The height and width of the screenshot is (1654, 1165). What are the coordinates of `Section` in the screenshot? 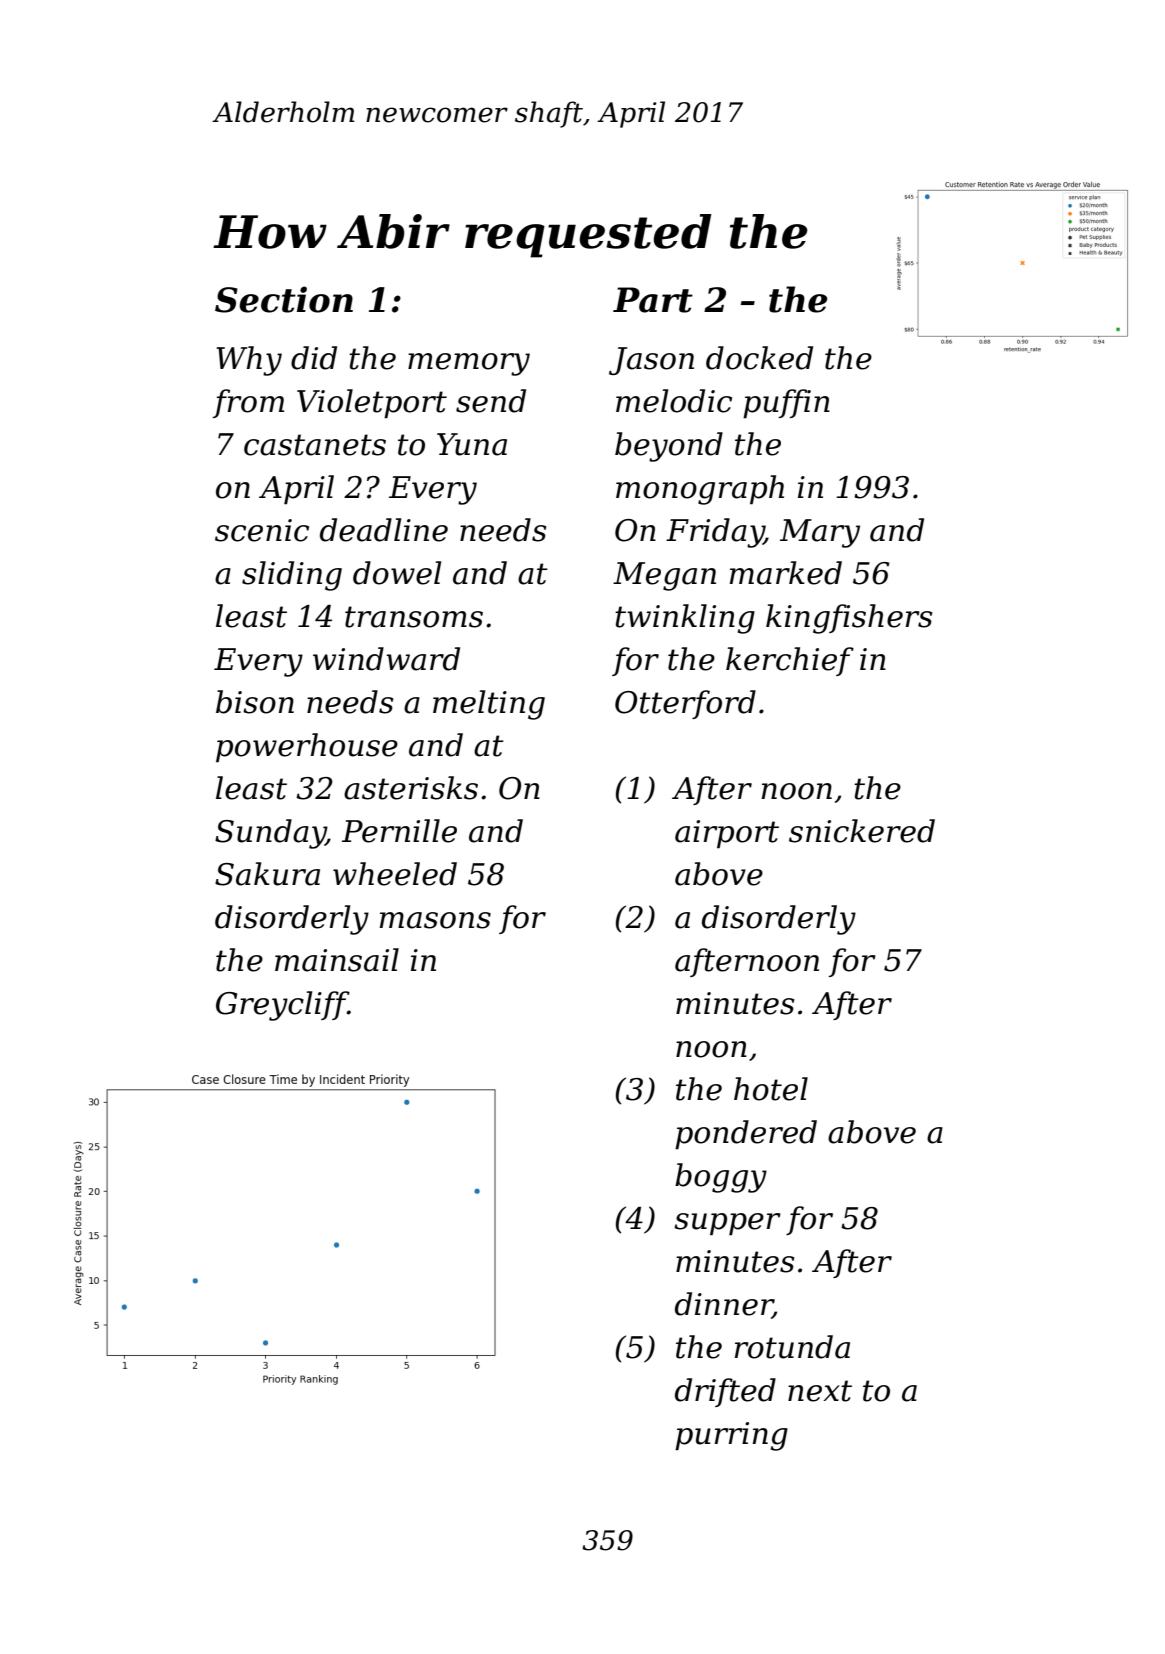 It's located at (284, 299).
